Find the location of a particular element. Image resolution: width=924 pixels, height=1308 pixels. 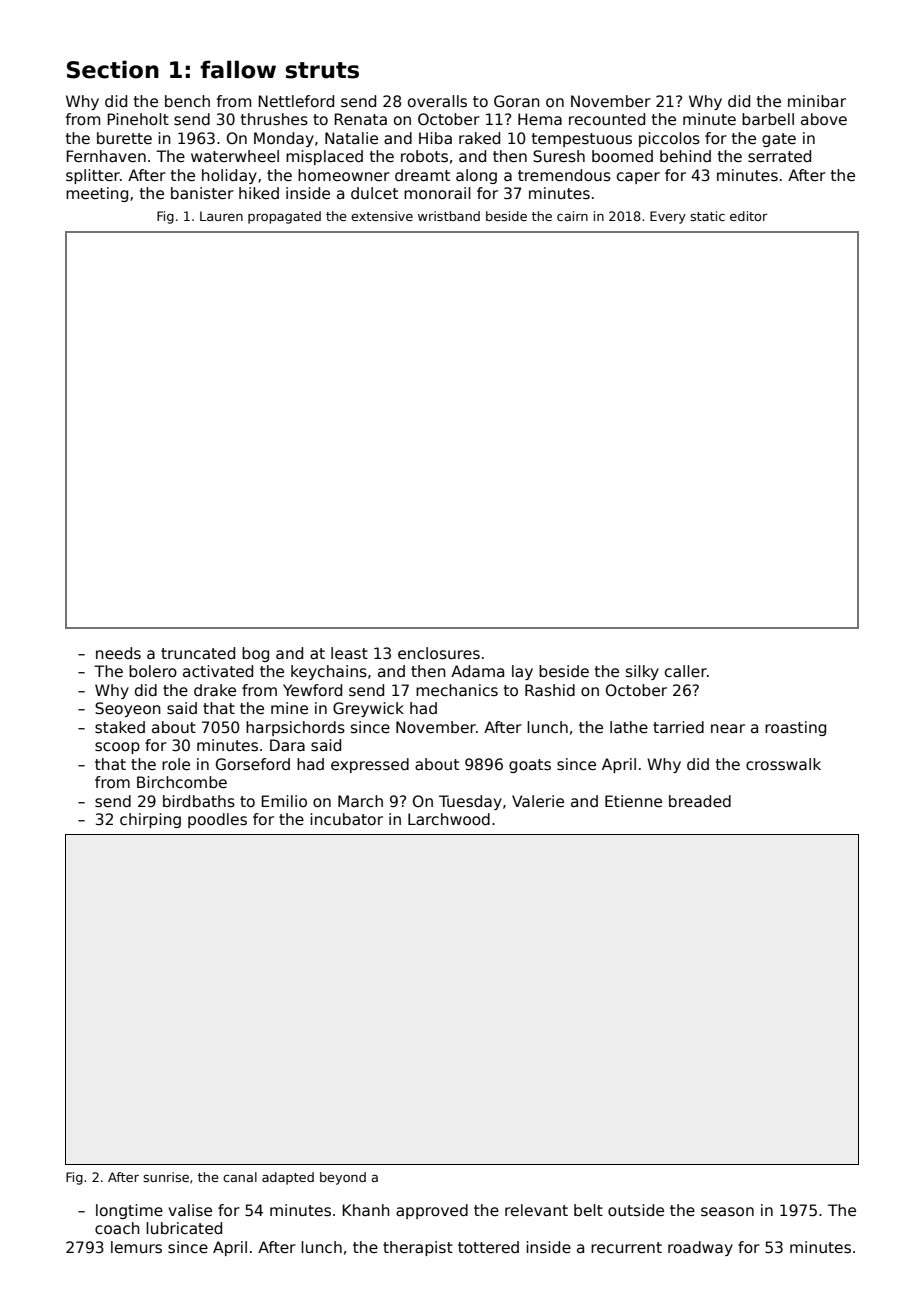

Larchwood is located at coordinates (449, 819).
